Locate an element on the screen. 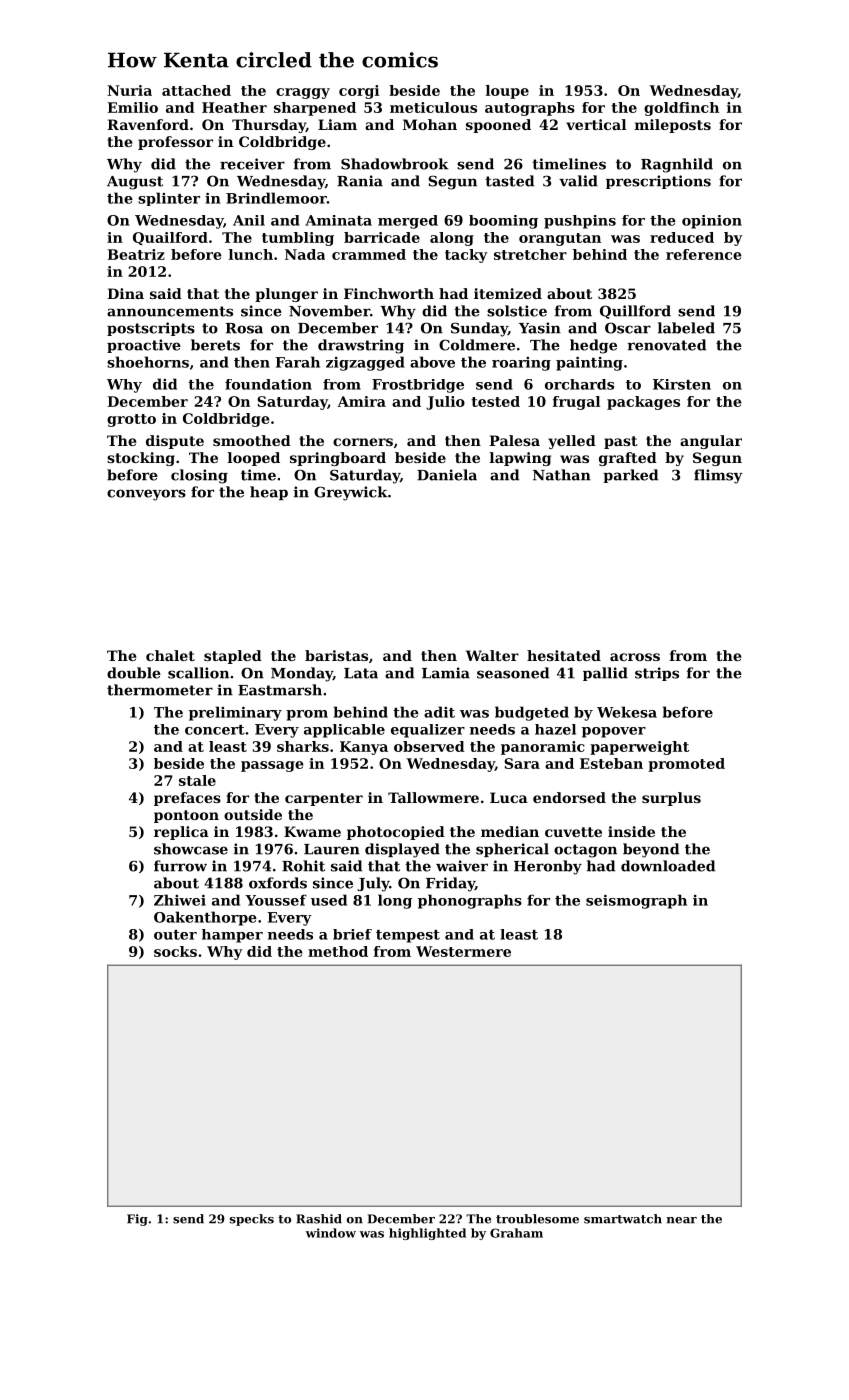 The image size is (849, 1400). Lamia is located at coordinates (446, 673).
